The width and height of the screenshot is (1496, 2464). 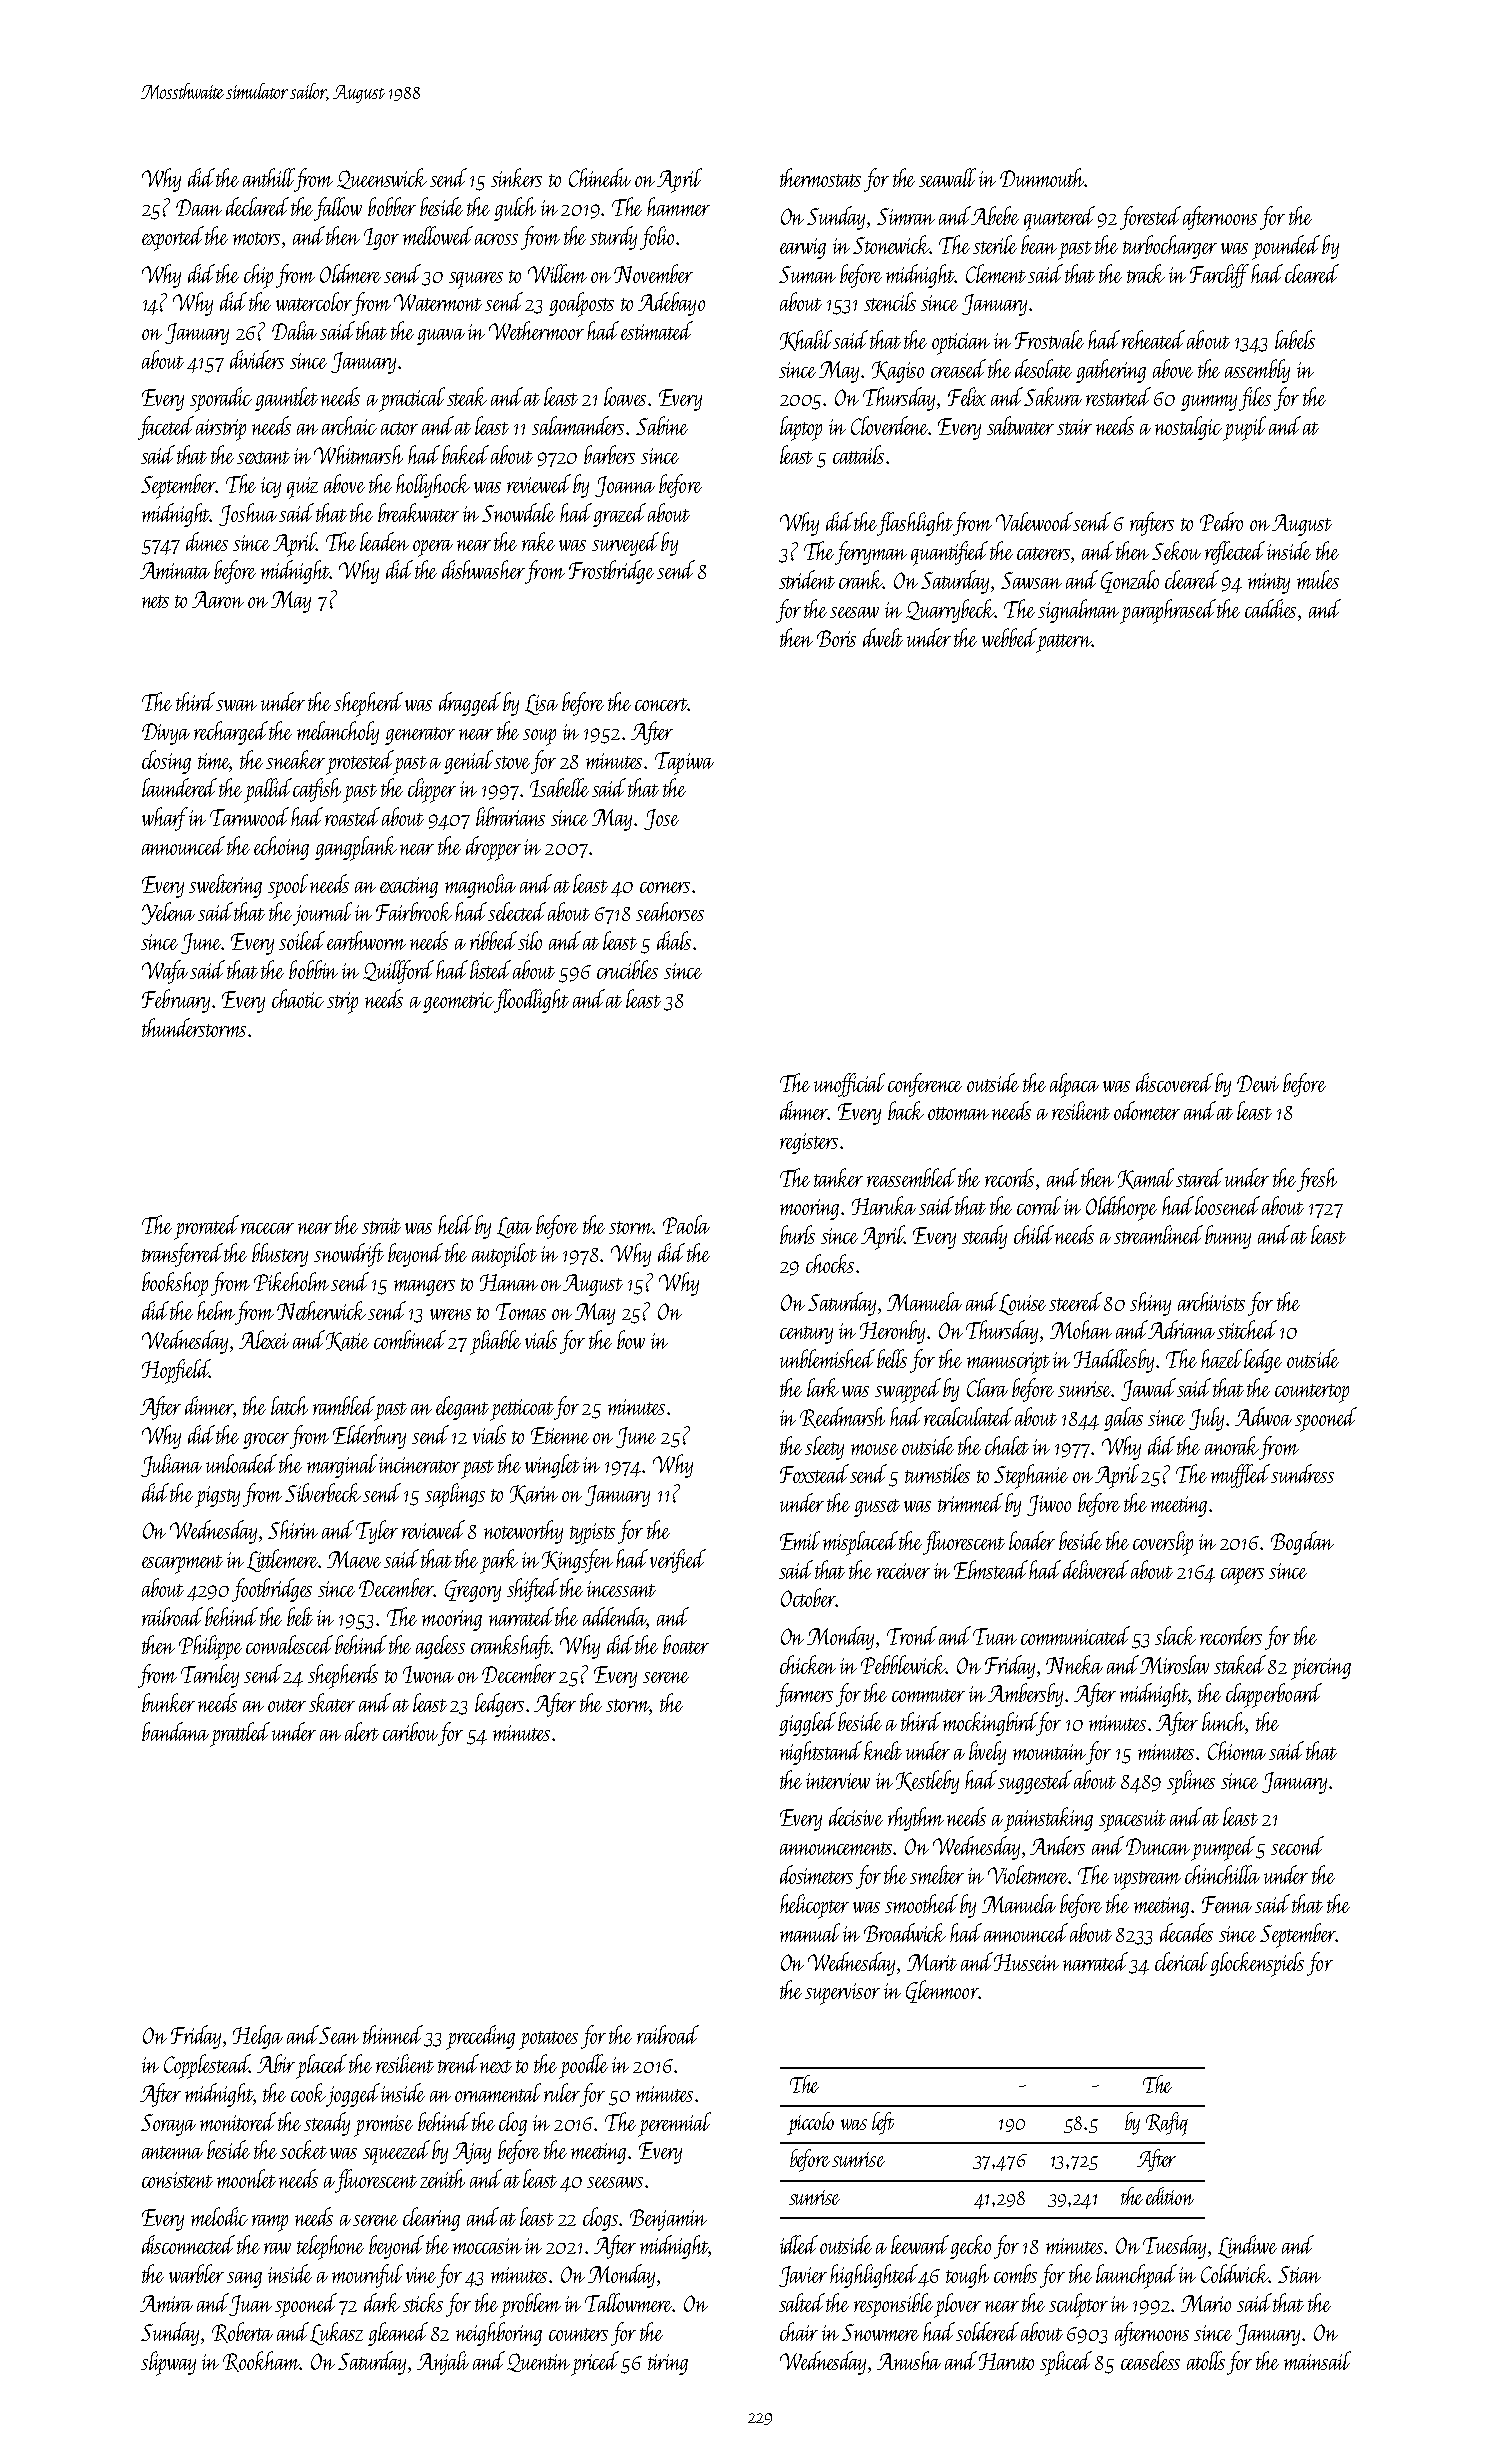 What do you see at coordinates (263, 457) in the screenshot?
I see `sextant` at bounding box center [263, 457].
